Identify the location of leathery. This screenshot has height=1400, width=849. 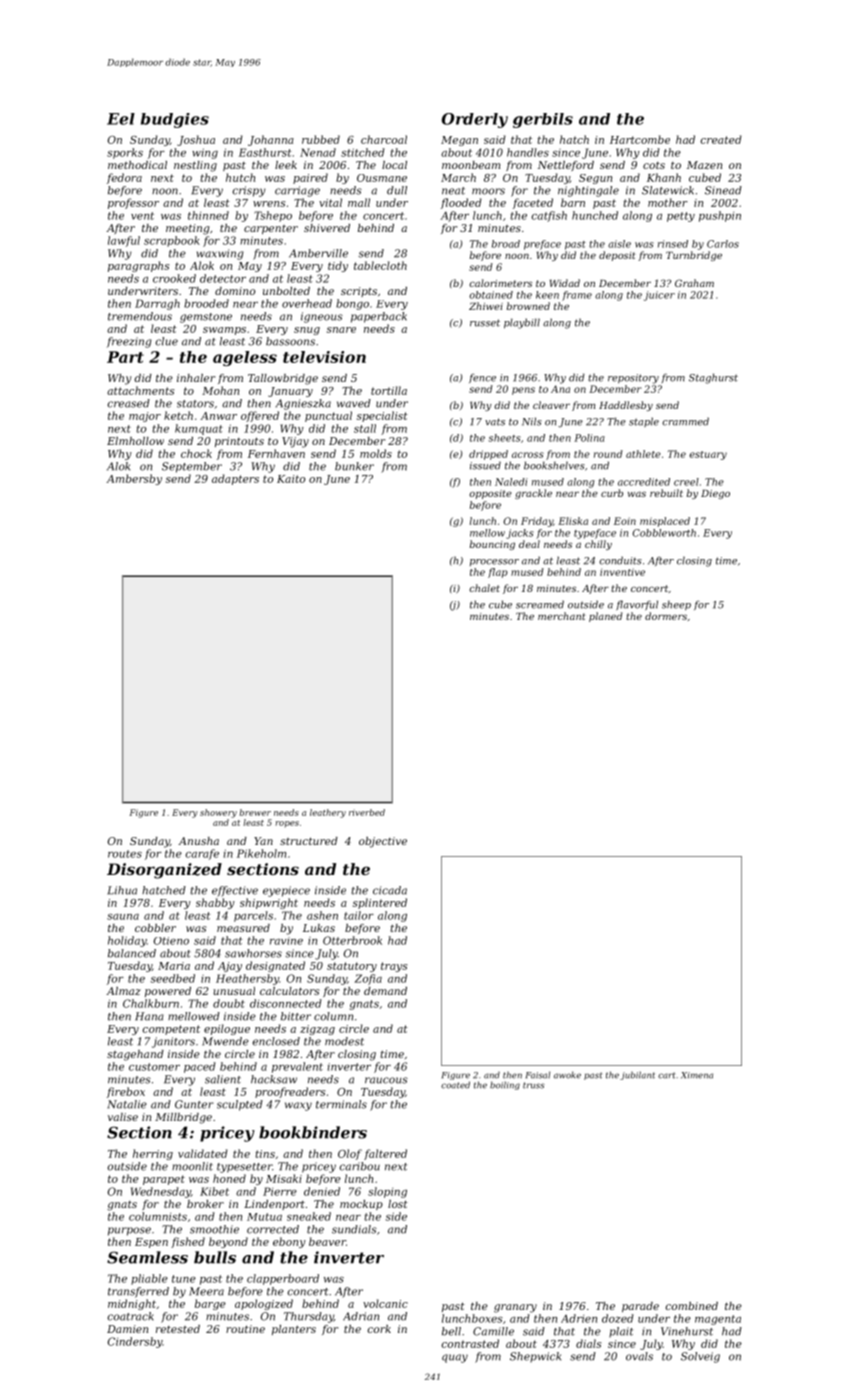
(328, 813).
